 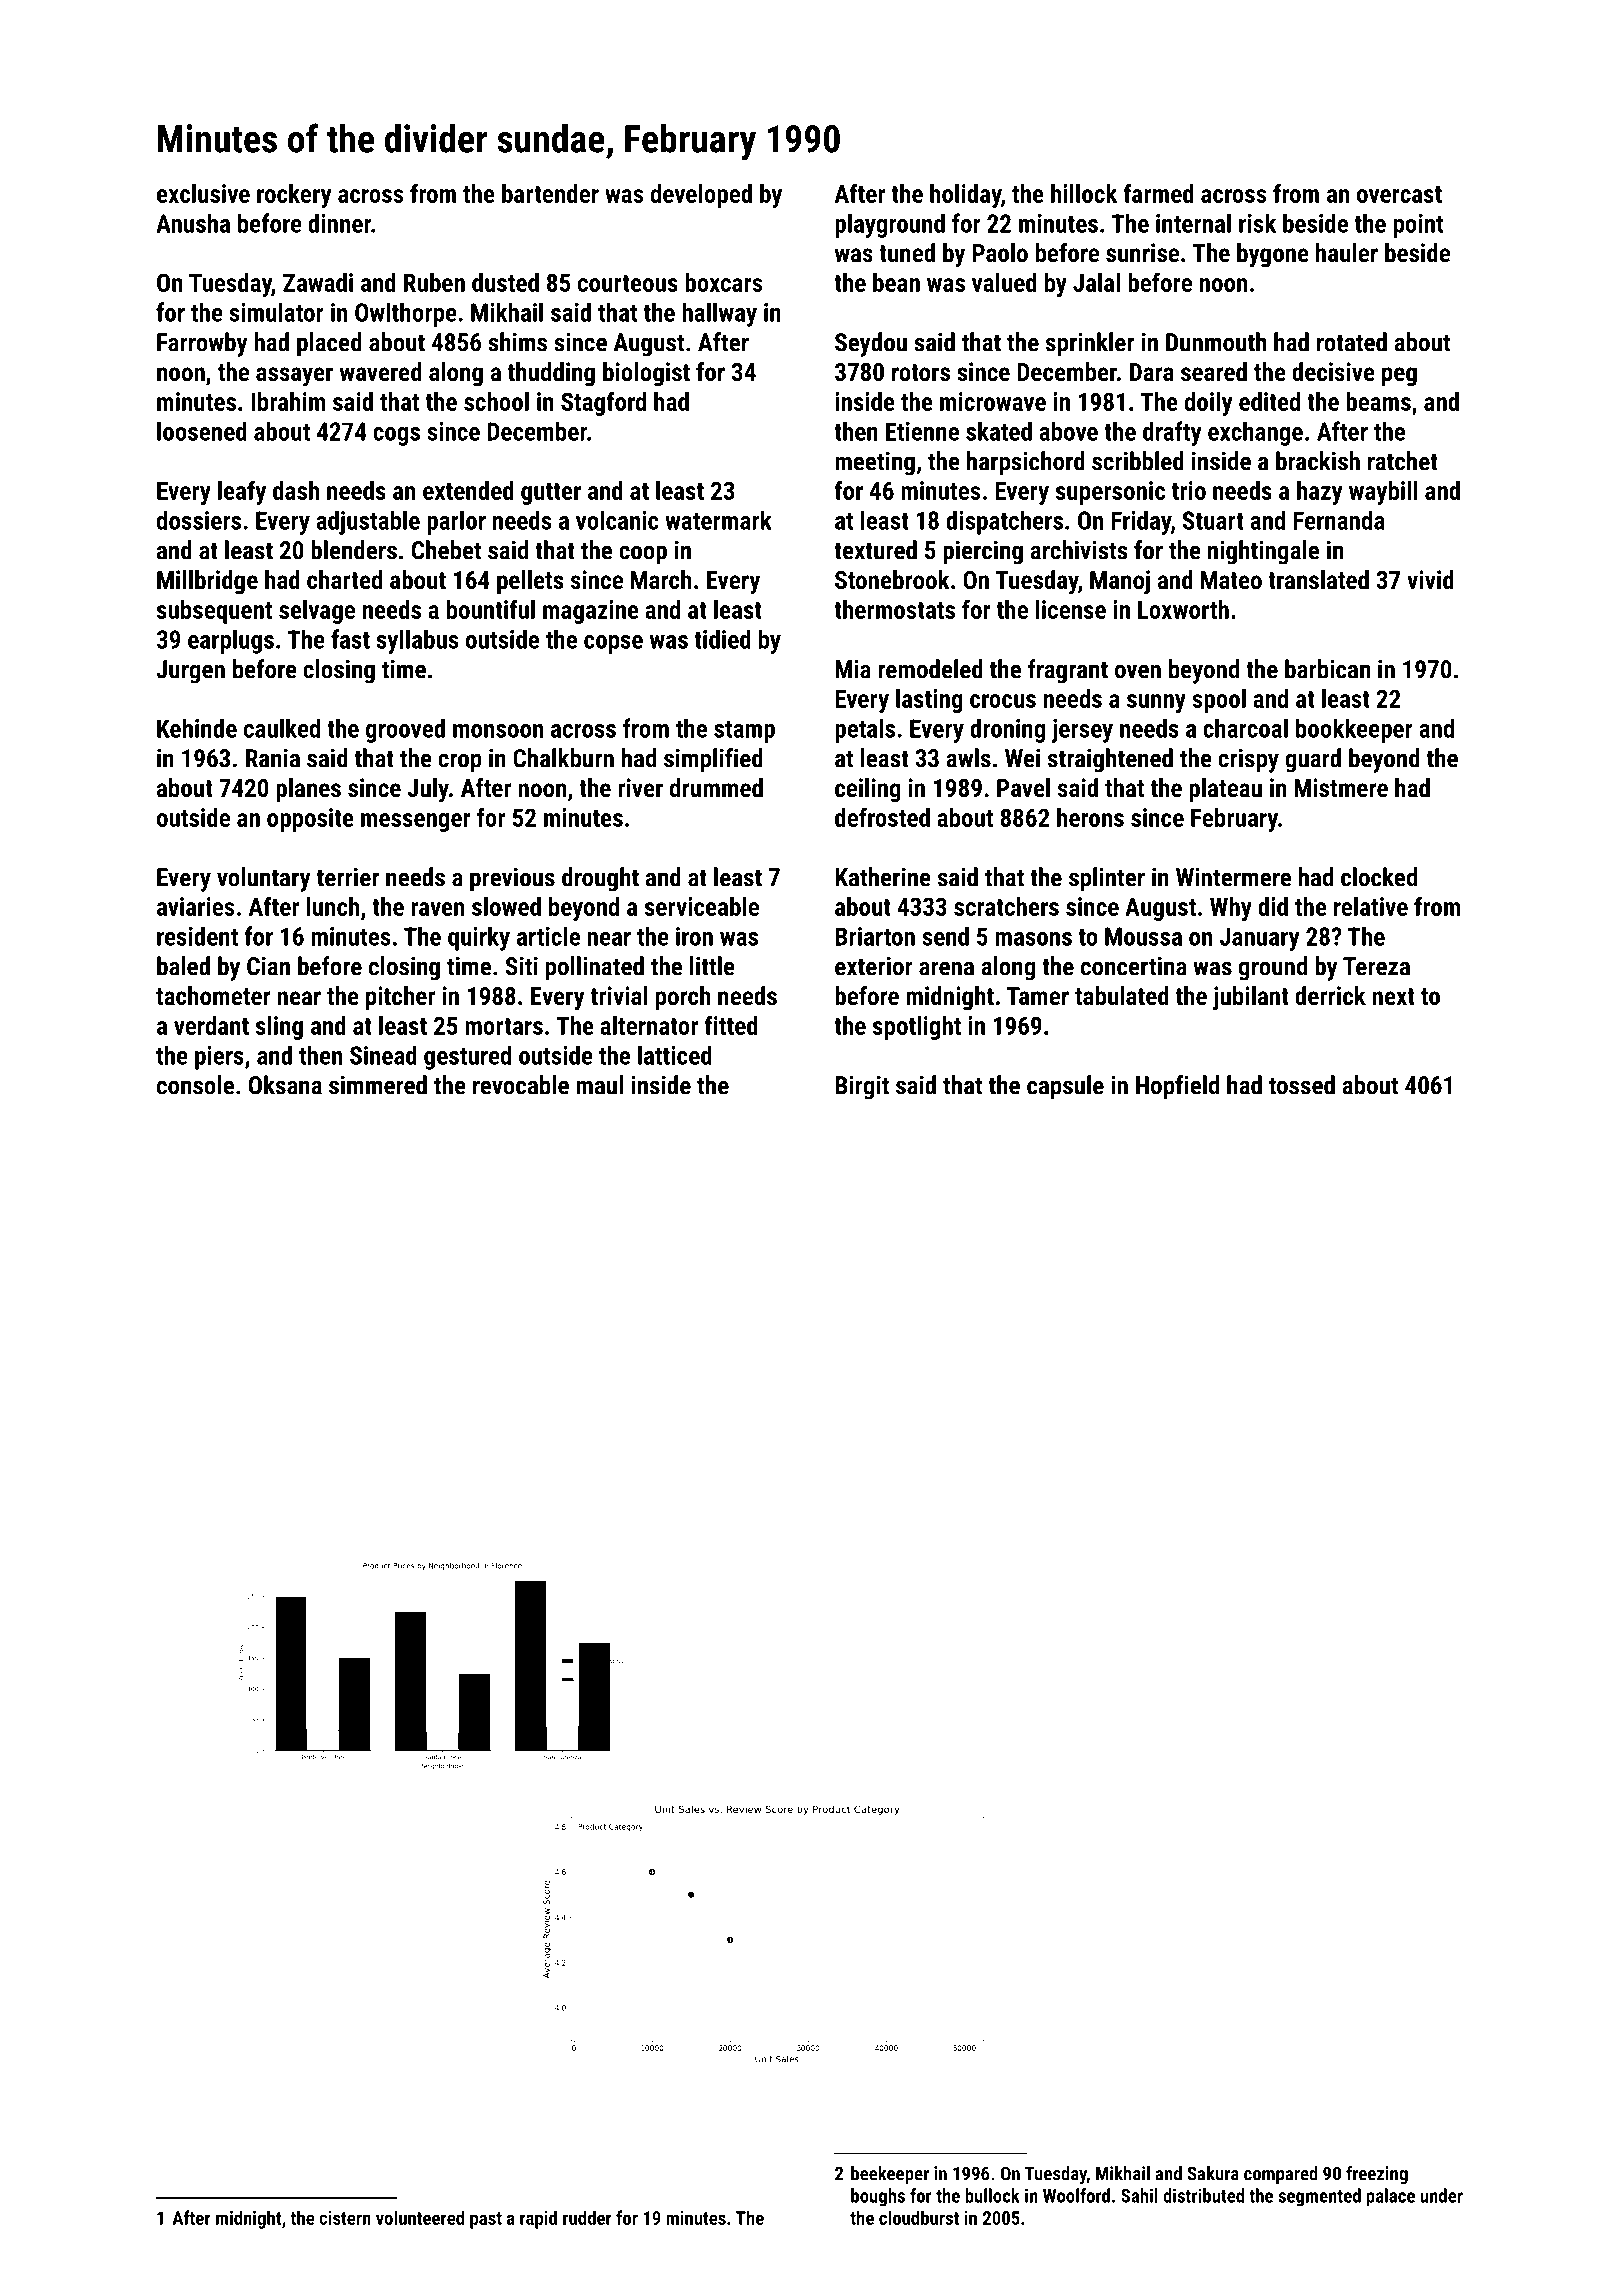 I want to click on Tereza, so click(x=1376, y=966).
